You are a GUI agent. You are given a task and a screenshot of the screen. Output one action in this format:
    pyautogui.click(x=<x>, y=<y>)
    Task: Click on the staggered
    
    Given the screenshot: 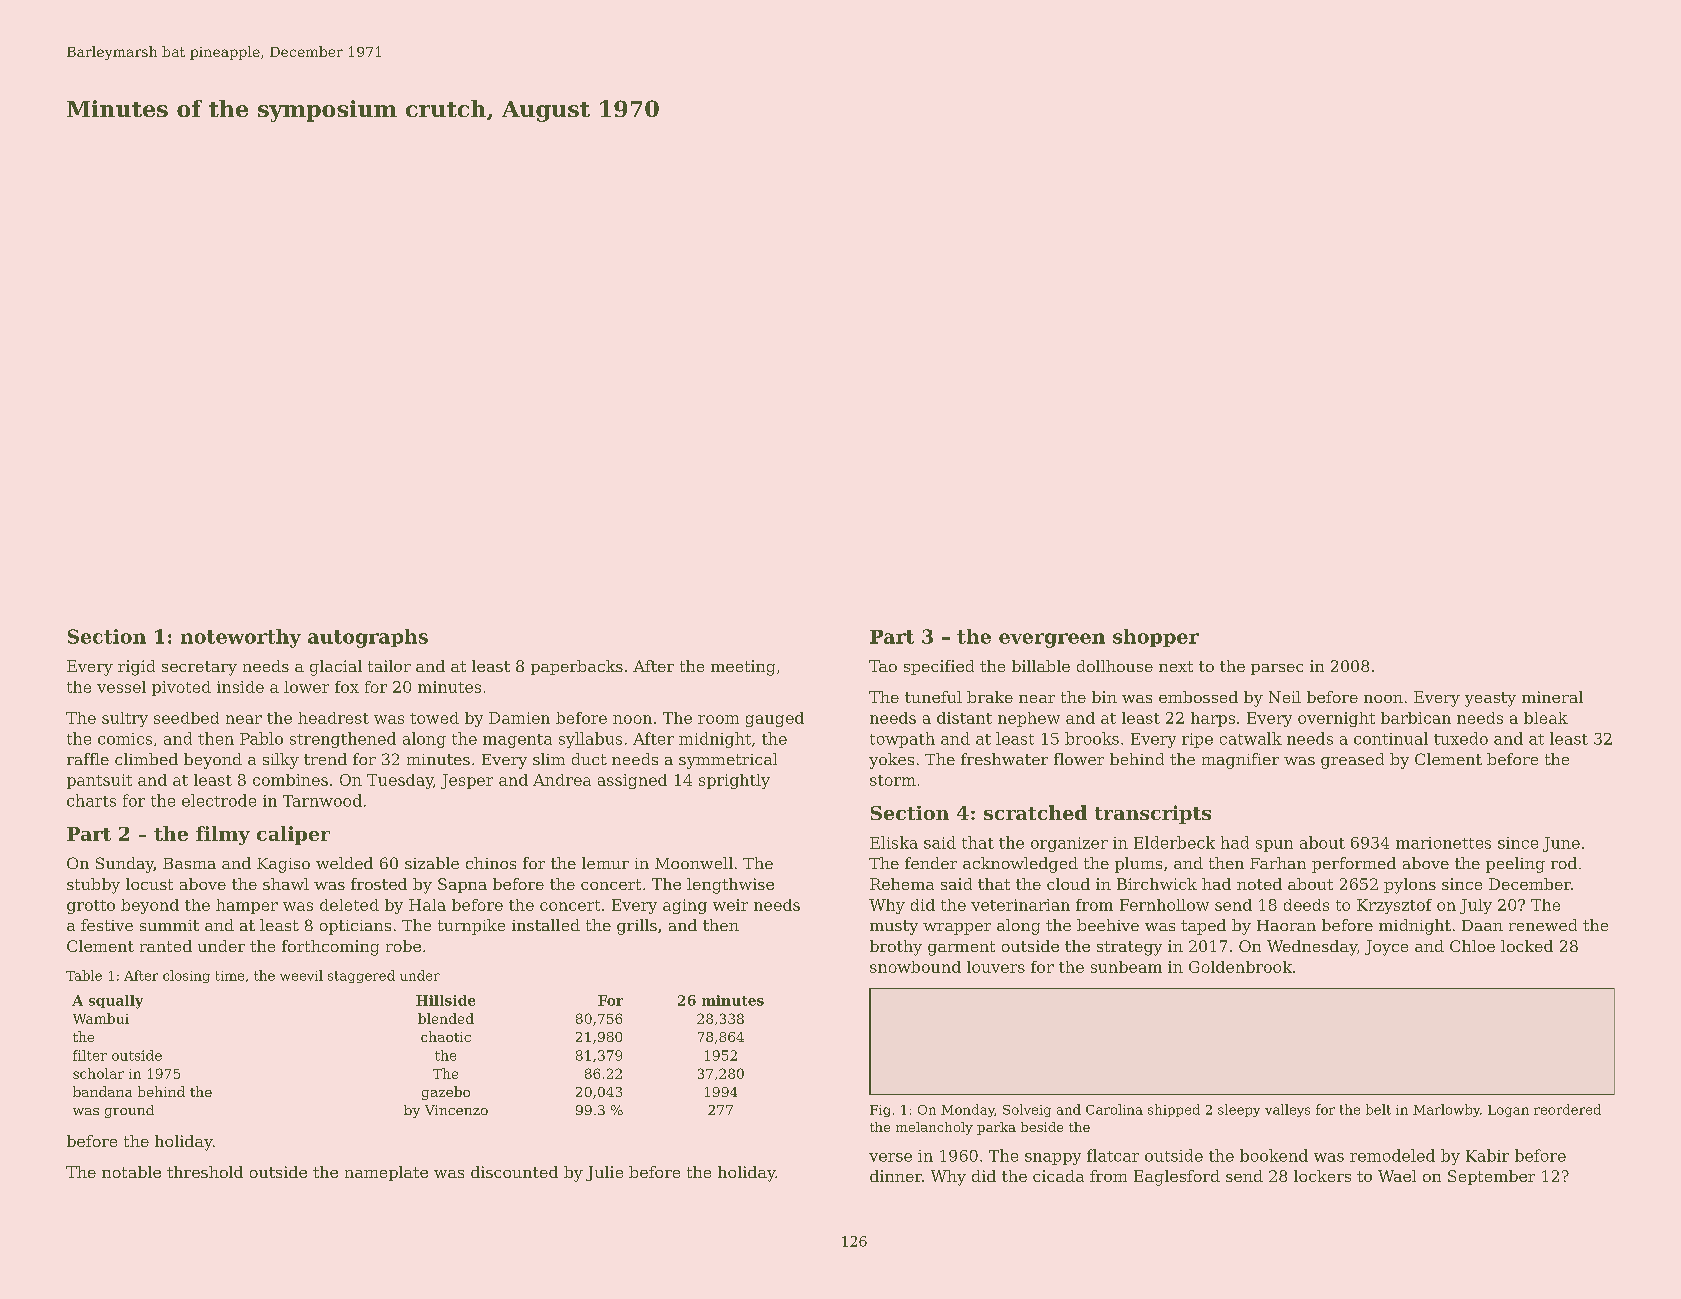 What is the action you would take?
    pyautogui.click(x=361, y=976)
